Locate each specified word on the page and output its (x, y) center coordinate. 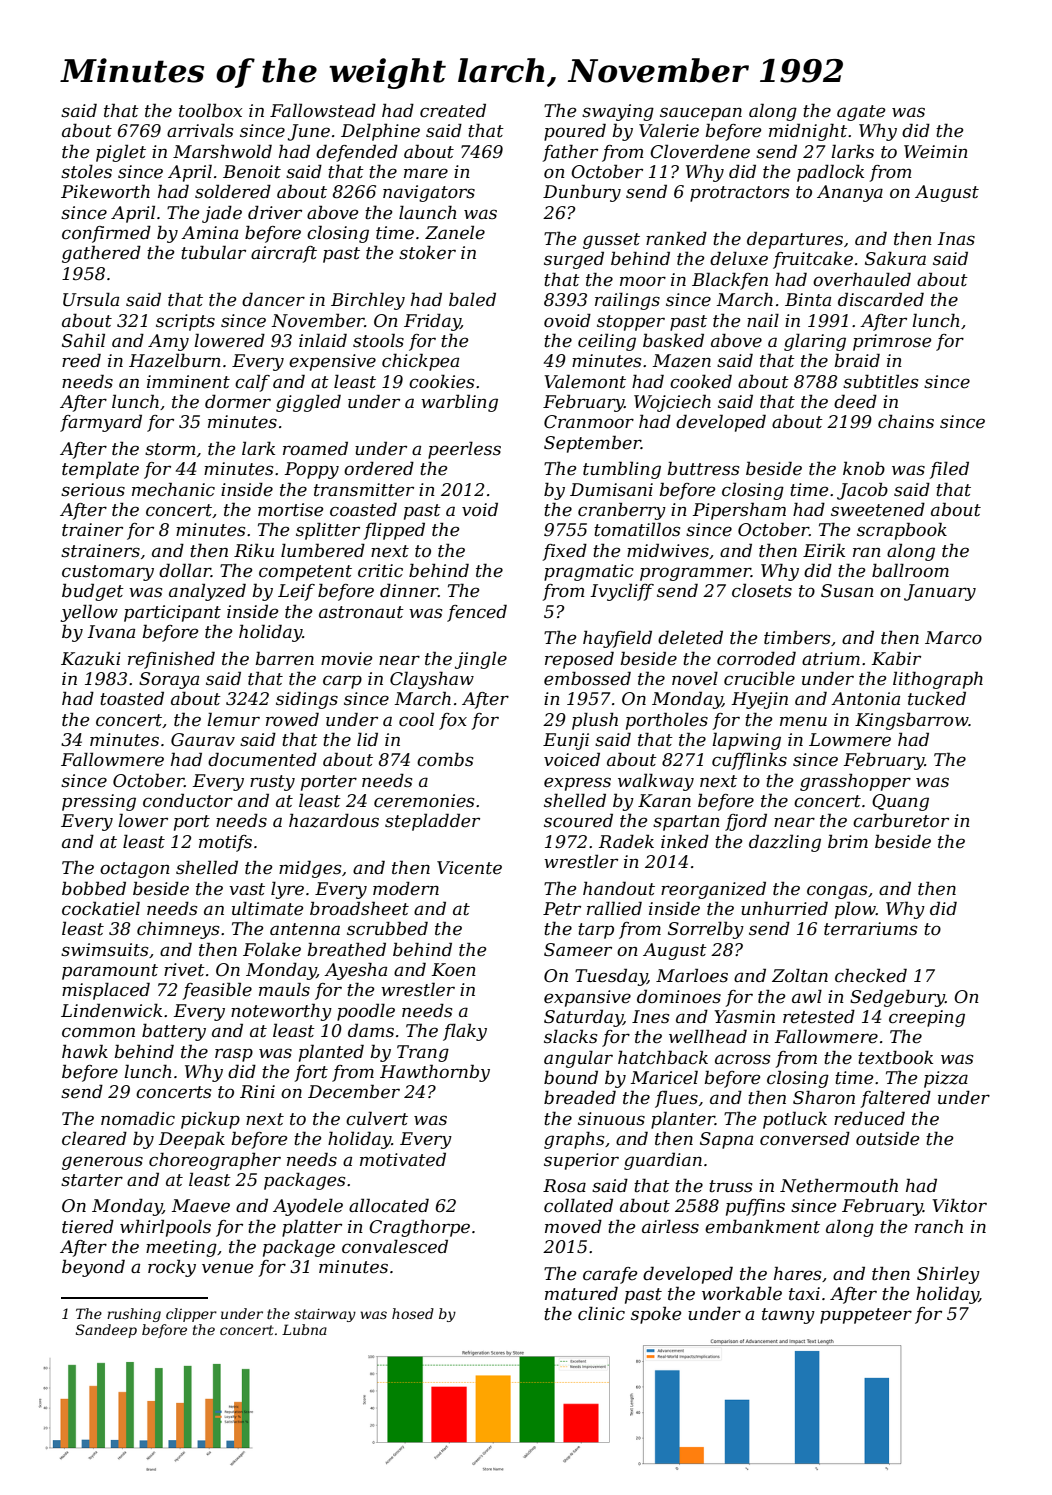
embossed (587, 678)
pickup (210, 1120)
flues (676, 1099)
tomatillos (637, 529)
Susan (847, 591)
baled (472, 299)
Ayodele (308, 1207)
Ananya (850, 193)
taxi (804, 1293)
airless (670, 1227)
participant (172, 613)
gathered (101, 254)
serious (93, 490)
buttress (703, 468)
